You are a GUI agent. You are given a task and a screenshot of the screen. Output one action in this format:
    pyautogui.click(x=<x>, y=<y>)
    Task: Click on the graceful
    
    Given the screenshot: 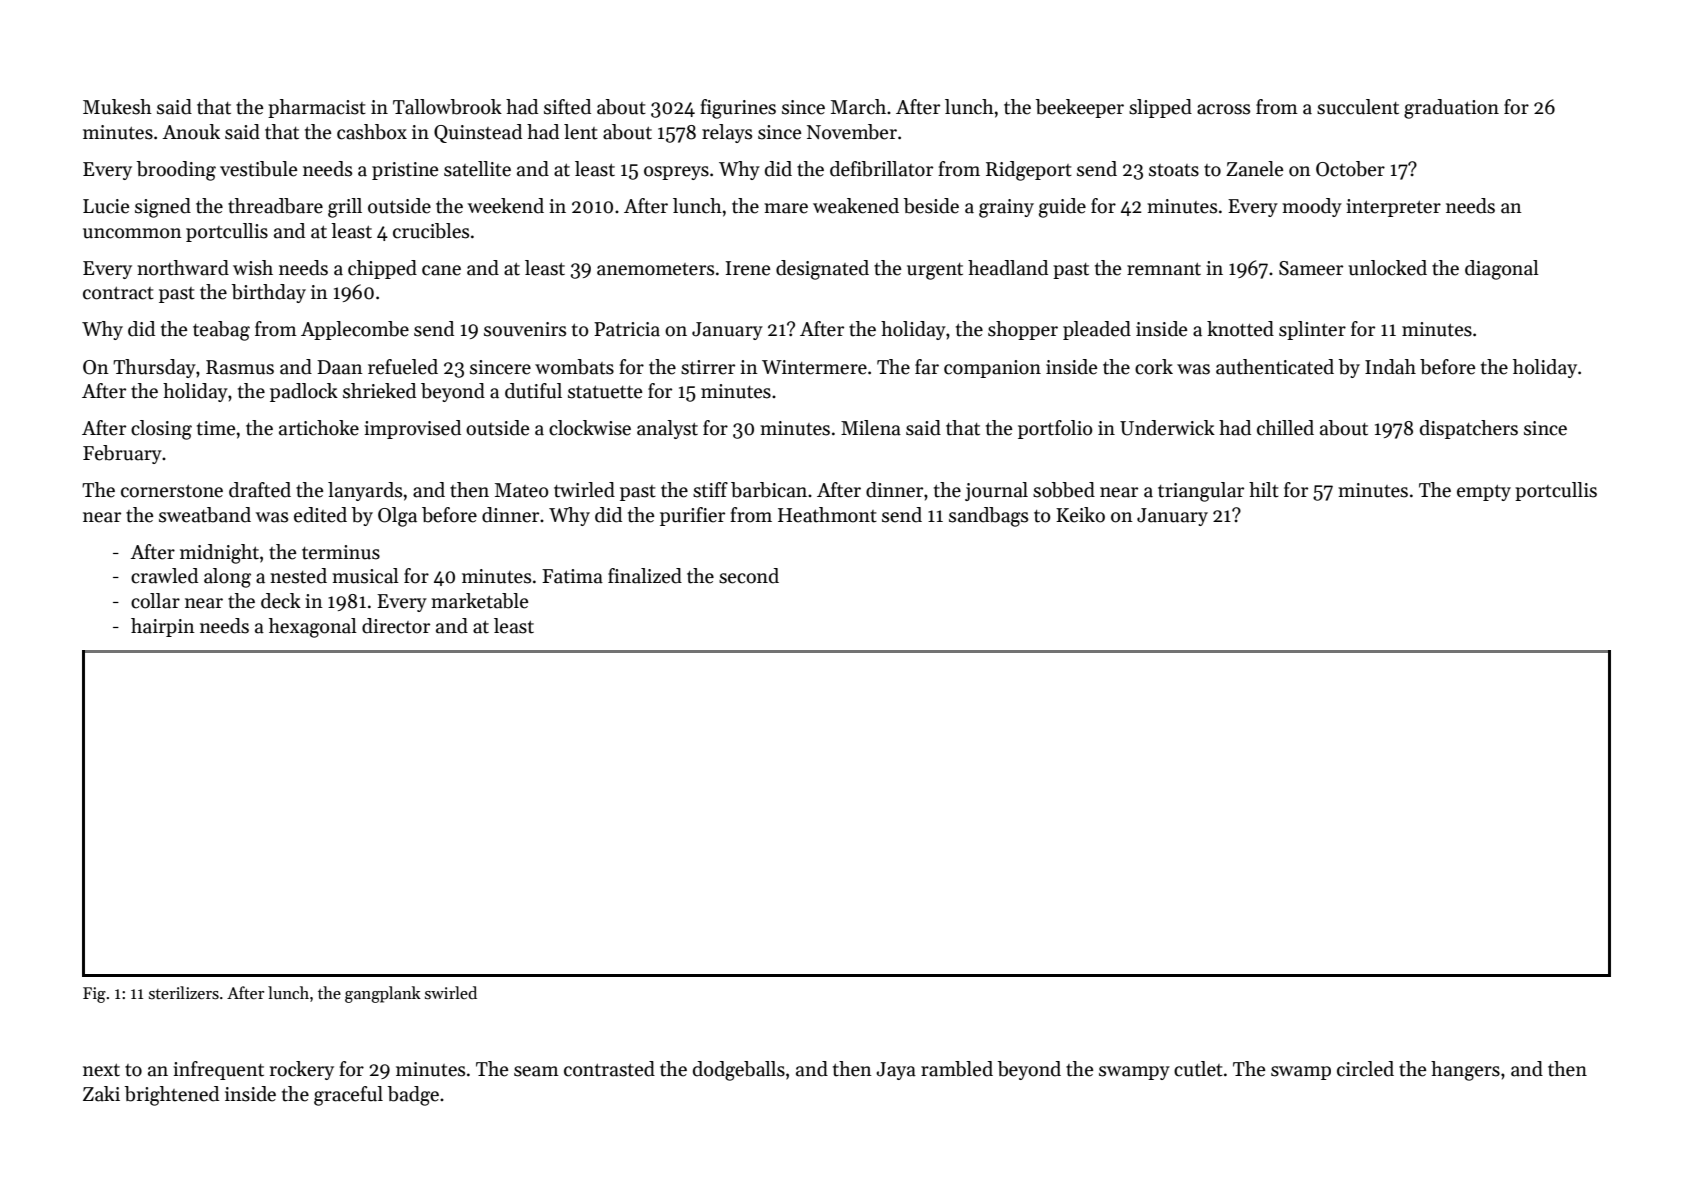 What is the action you would take?
    pyautogui.click(x=348, y=1096)
